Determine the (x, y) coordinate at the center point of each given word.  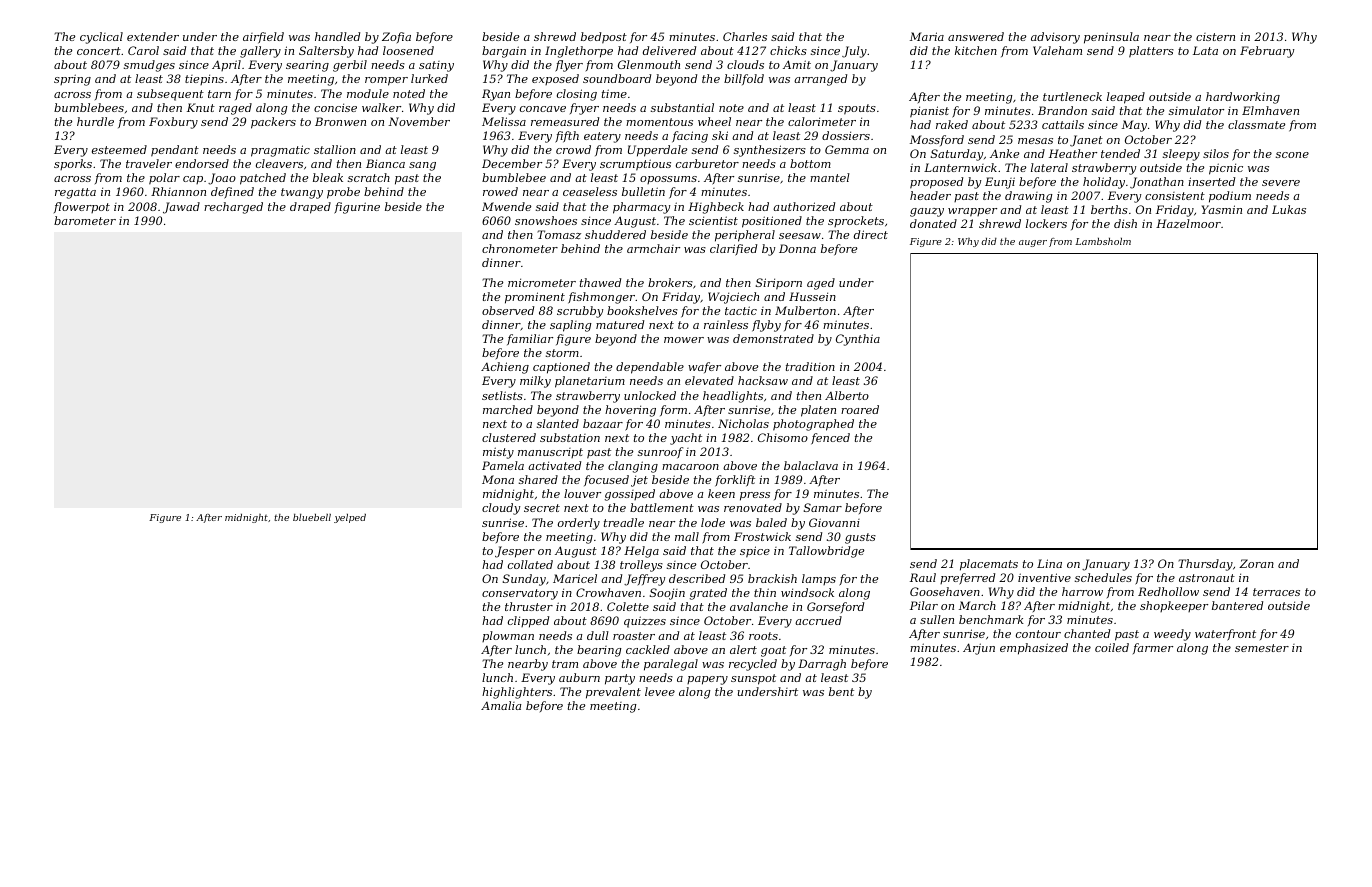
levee (660, 691)
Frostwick (762, 536)
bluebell (312, 517)
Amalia (501, 705)
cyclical (101, 38)
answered (976, 36)
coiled (1112, 647)
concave (543, 109)
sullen (937, 619)
